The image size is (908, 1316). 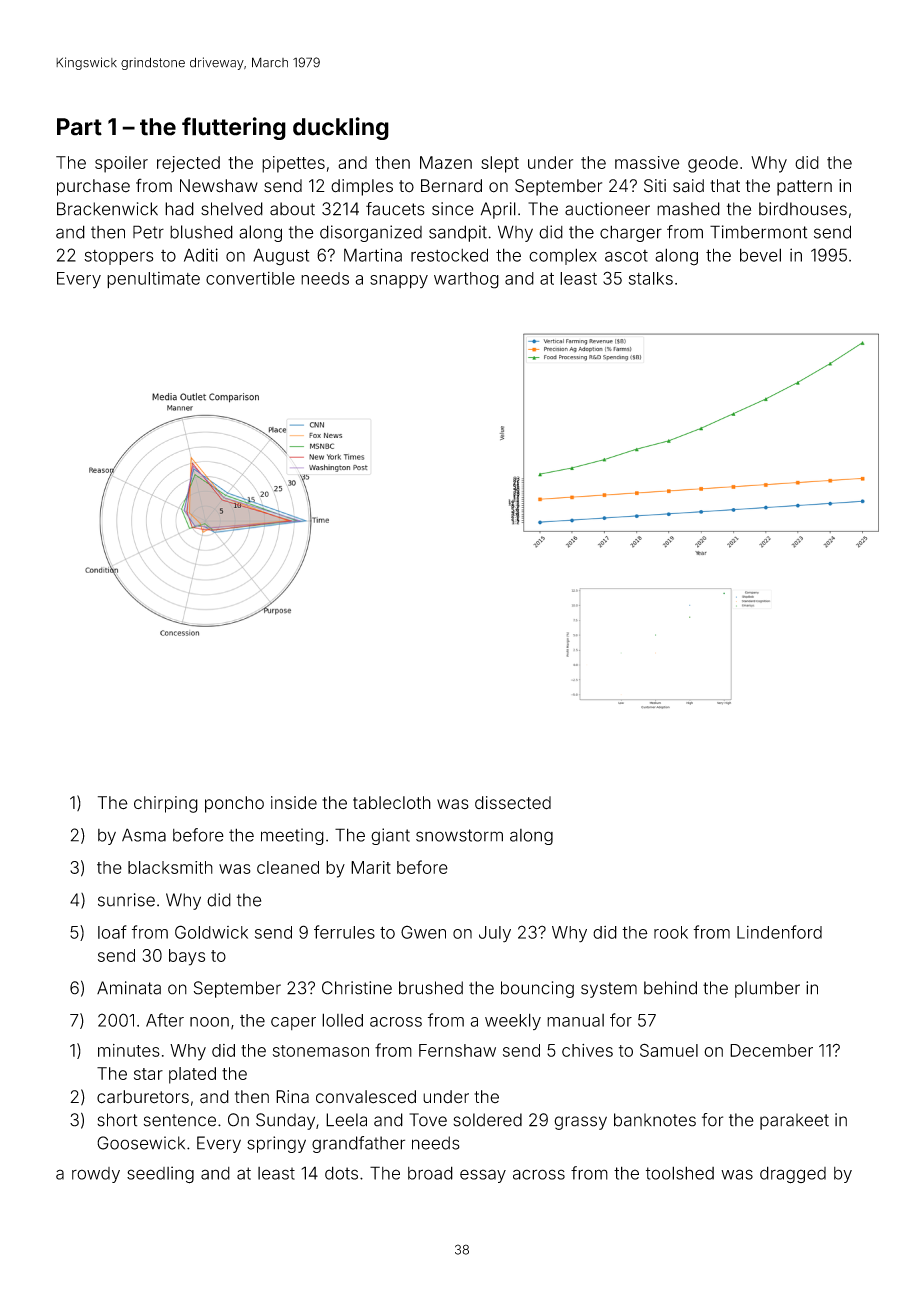 What do you see at coordinates (107, 209) in the image?
I see `Brackenwick` at bounding box center [107, 209].
